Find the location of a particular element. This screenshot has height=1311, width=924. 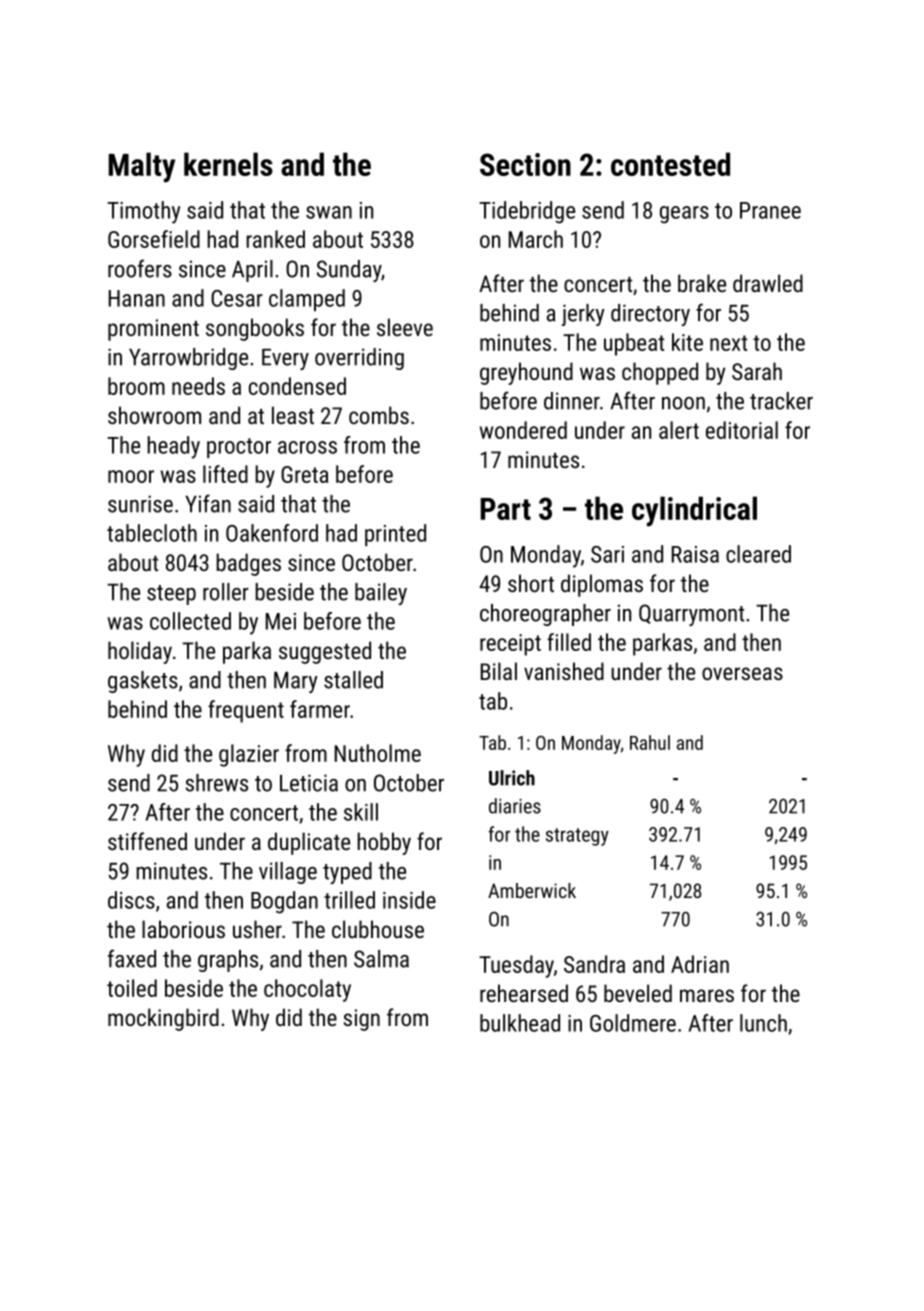

overseas is located at coordinates (742, 673).
